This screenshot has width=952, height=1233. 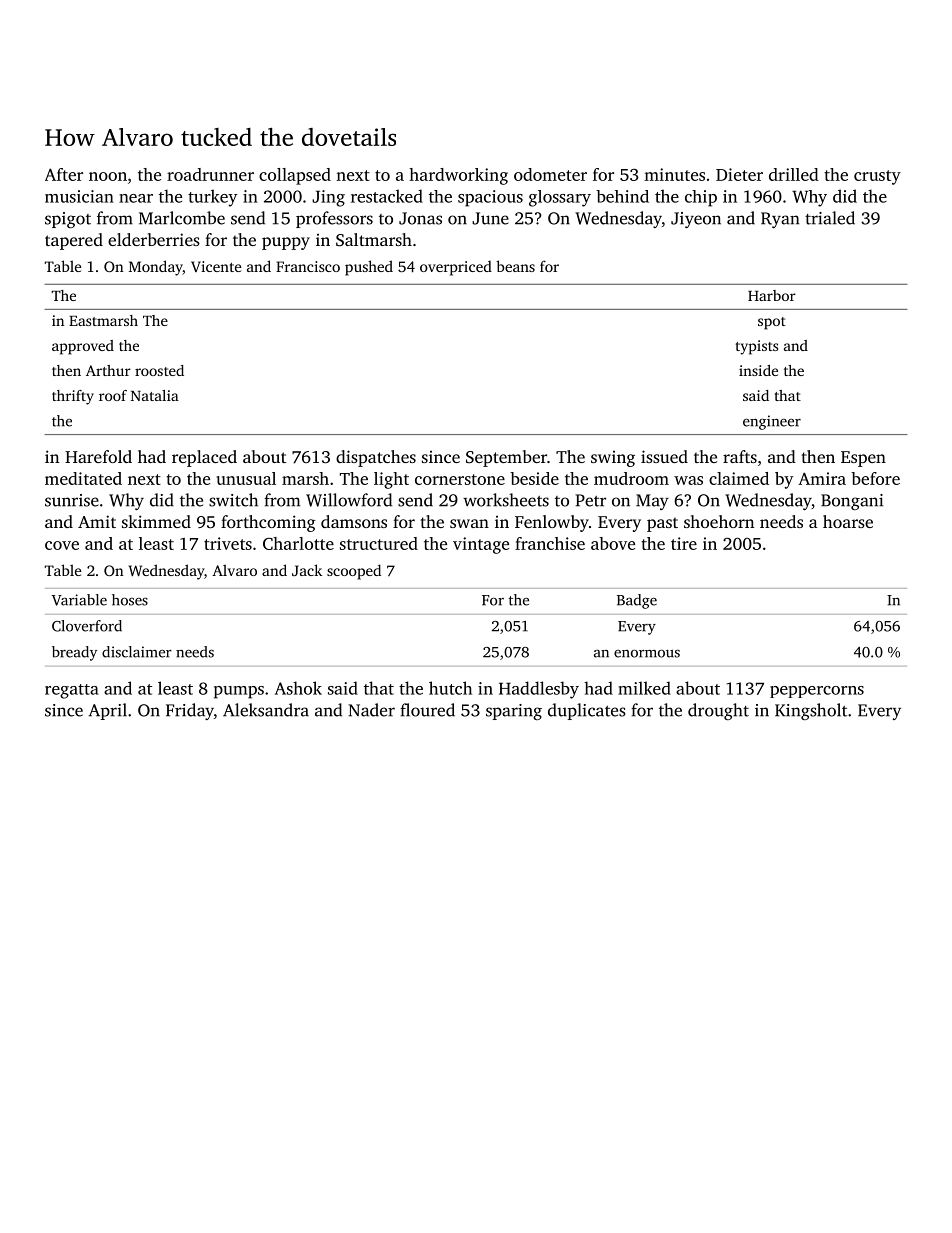 I want to click on pumps, so click(x=239, y=692).
